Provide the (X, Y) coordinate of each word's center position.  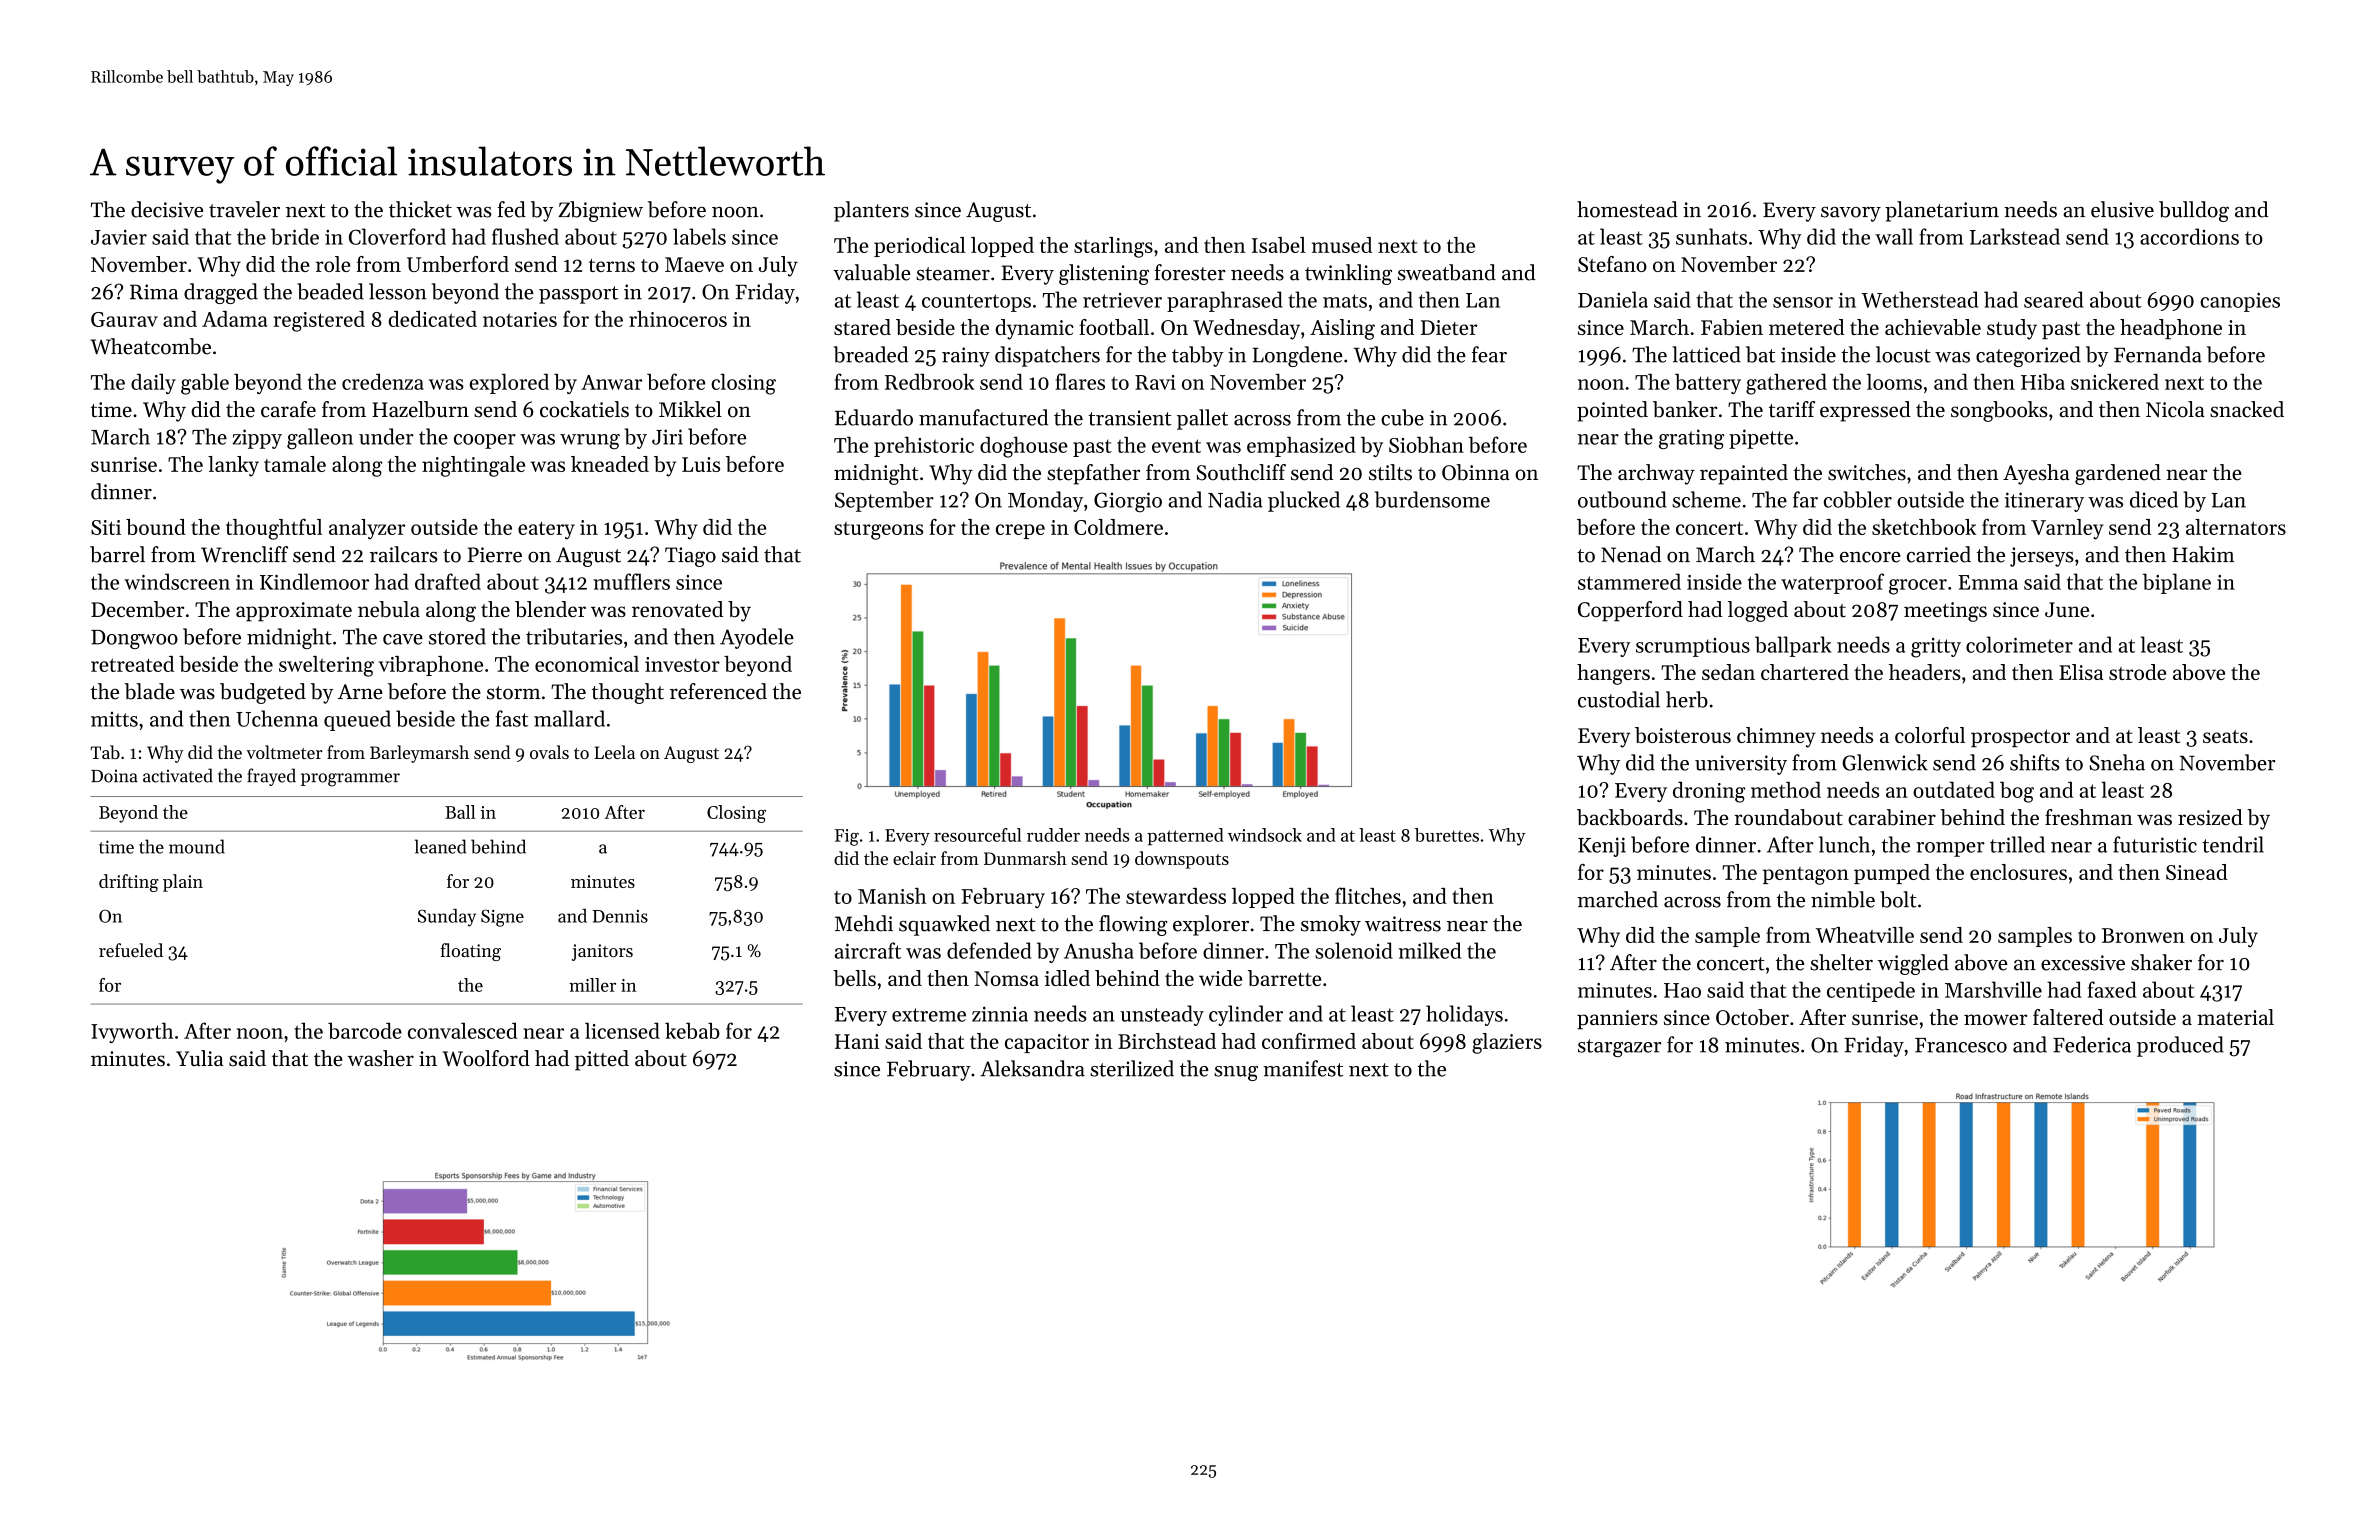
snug (1236, 1073)
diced (2154, 499)
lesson (398, 291)
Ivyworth (132, 1032)
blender (550, 609)
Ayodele (757, 638)
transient (1130, 418)
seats (2225, 736)
